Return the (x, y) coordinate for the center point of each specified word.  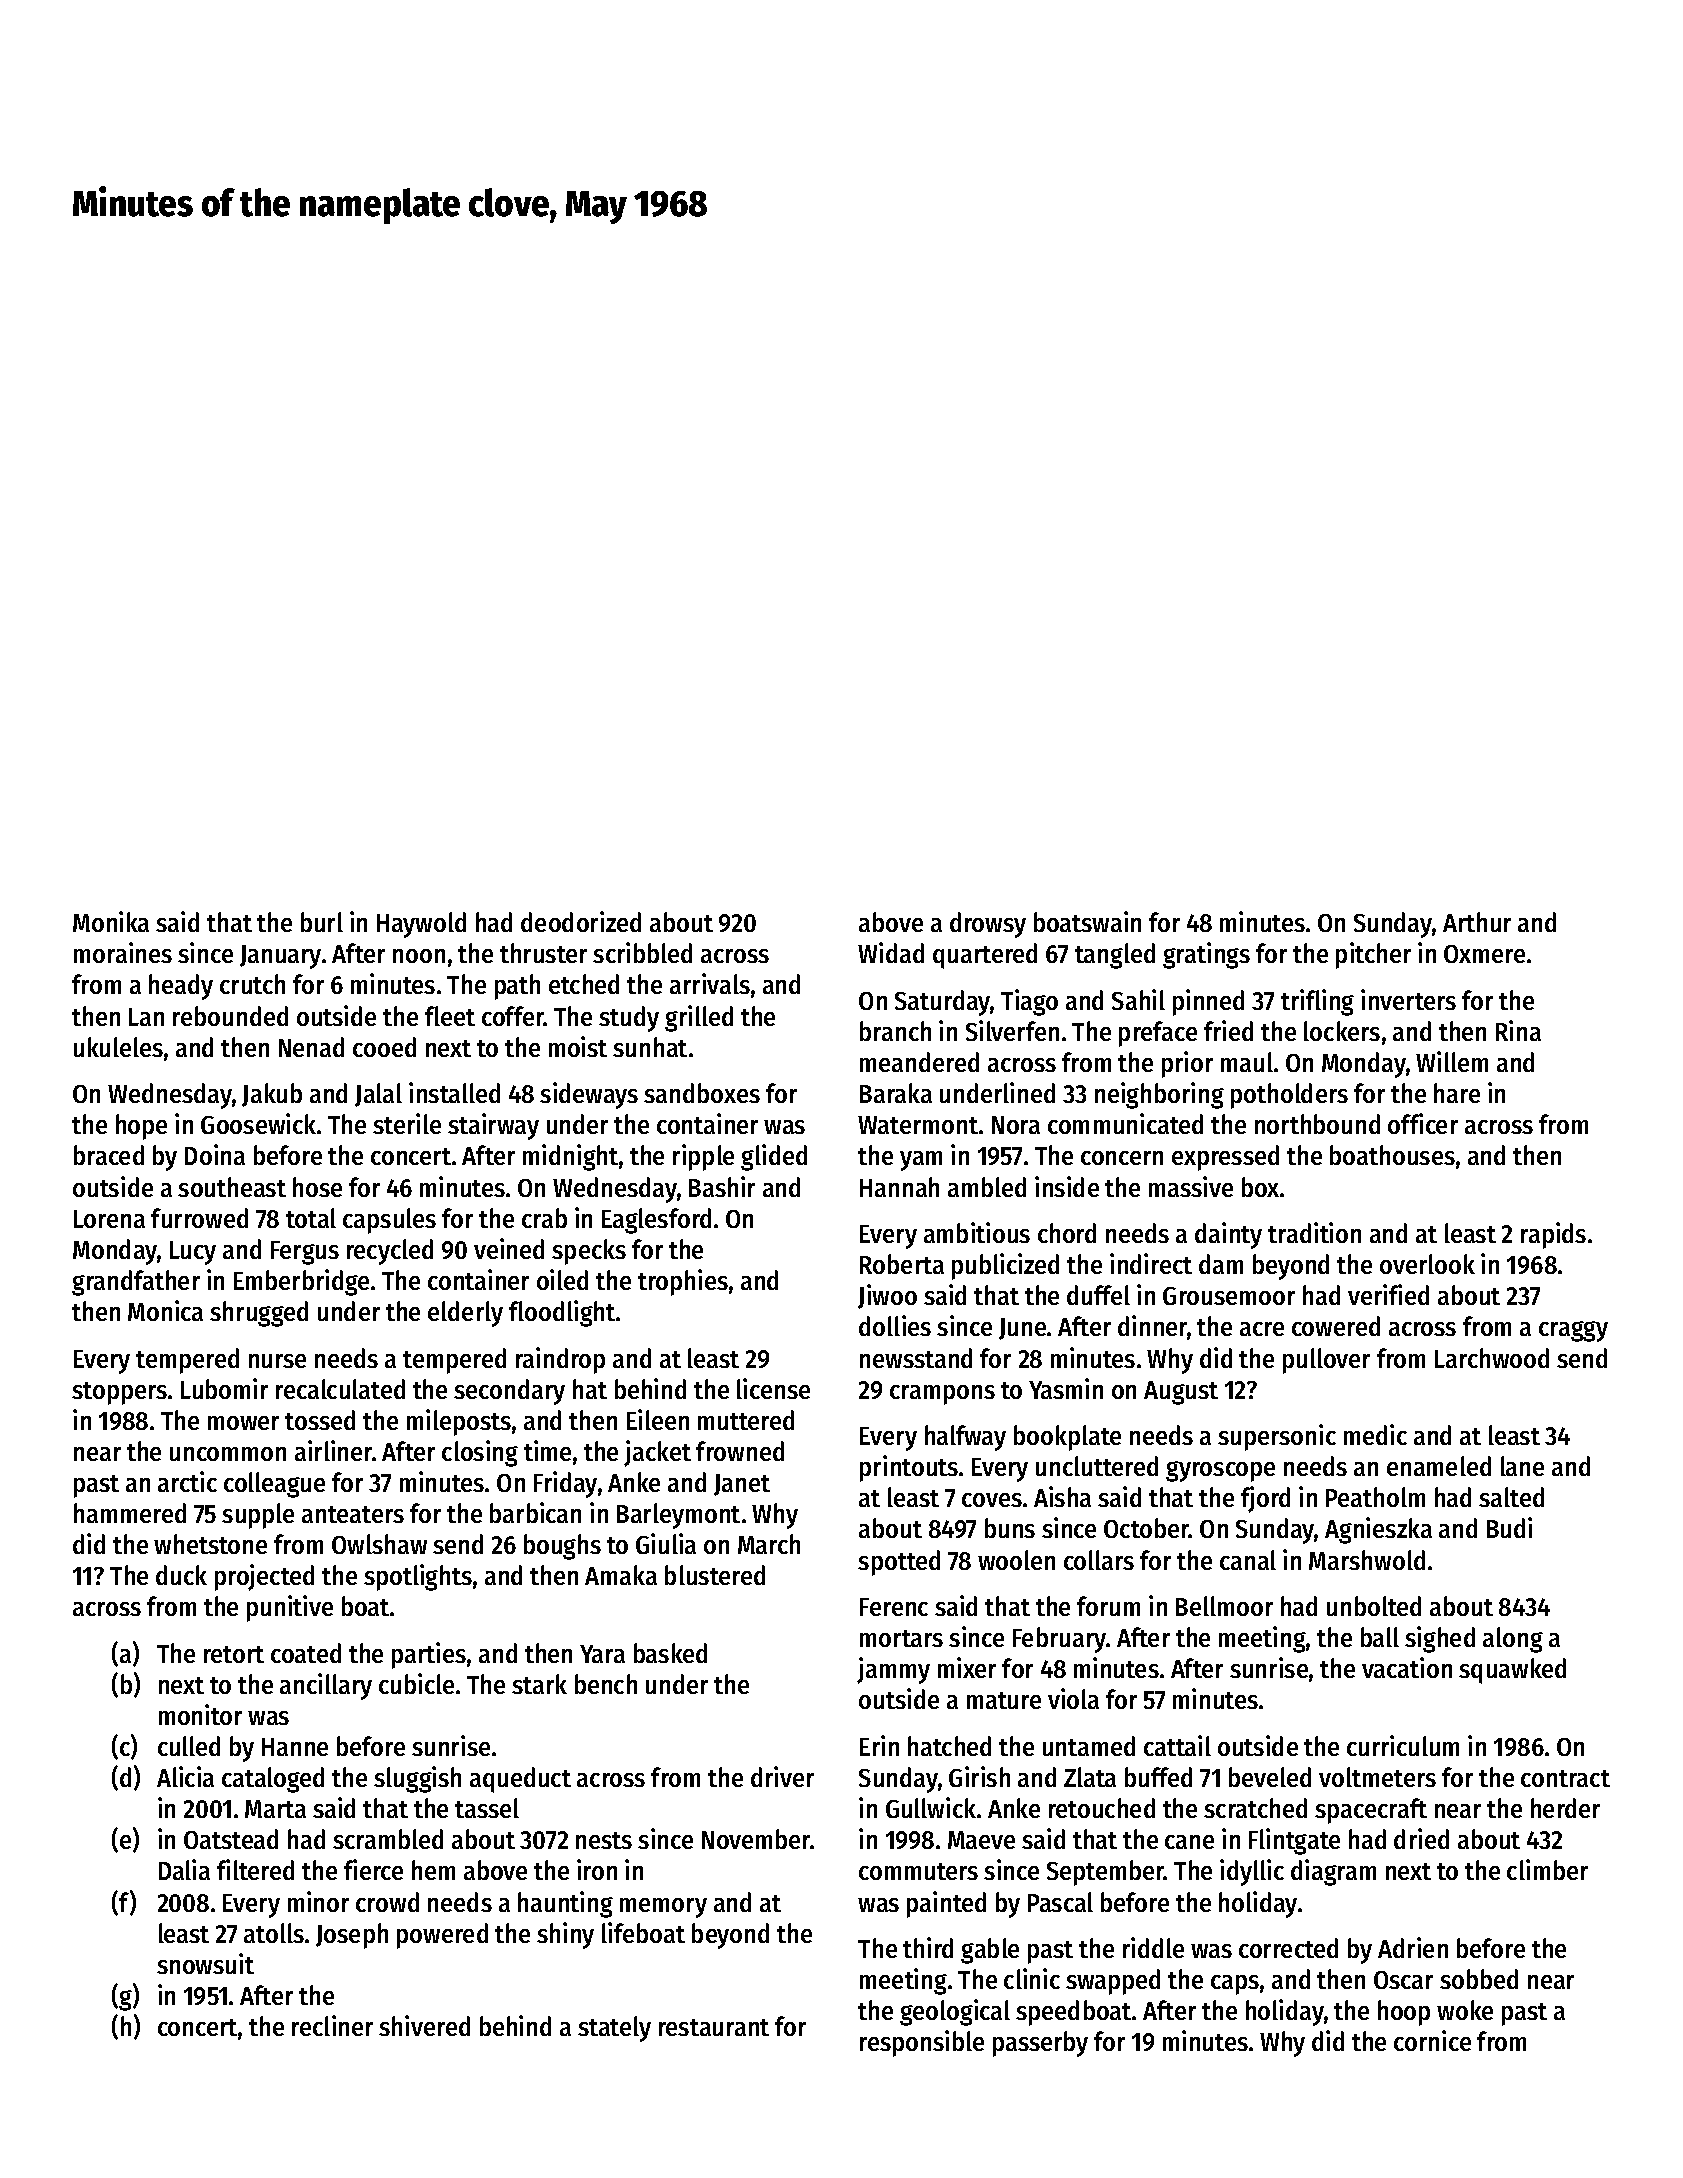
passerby (1040, 2044)
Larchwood (1492, 1358)
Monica (165, 1310)
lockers (1342, 1031)
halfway (965, 1438)
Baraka (896, 1093)
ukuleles (118, 1047)
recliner (332, 2025)
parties (429, 1655)
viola (1073, 1698)
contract (1565, 1778)
